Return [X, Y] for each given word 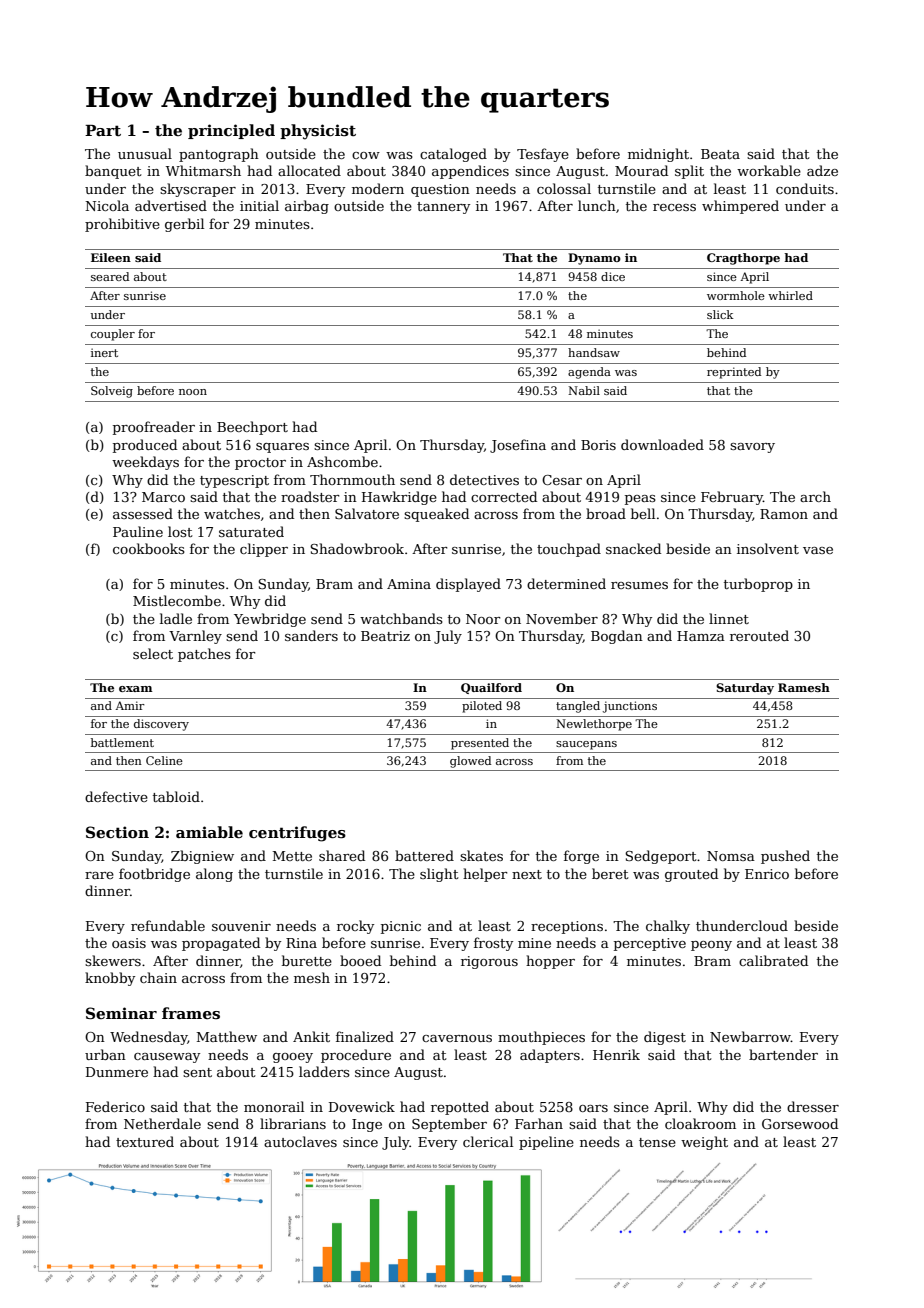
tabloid [176, 796]
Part [103, 130]
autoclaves [300, 1141]
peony [711, 946]
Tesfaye [543, 155]
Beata [720, 154]
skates [481, 855]
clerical [488, 1141]
